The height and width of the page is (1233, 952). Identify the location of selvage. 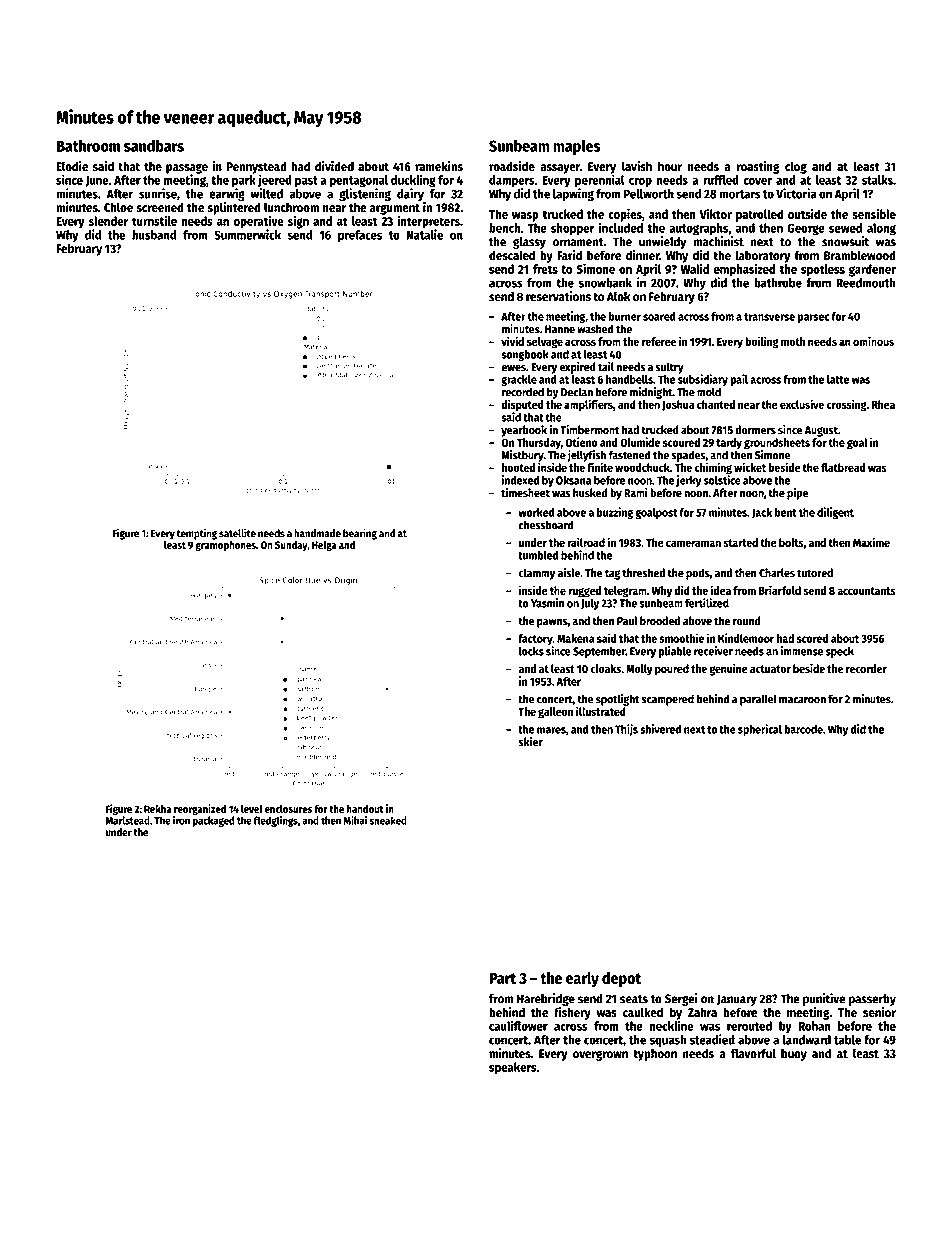
(545, 343).
